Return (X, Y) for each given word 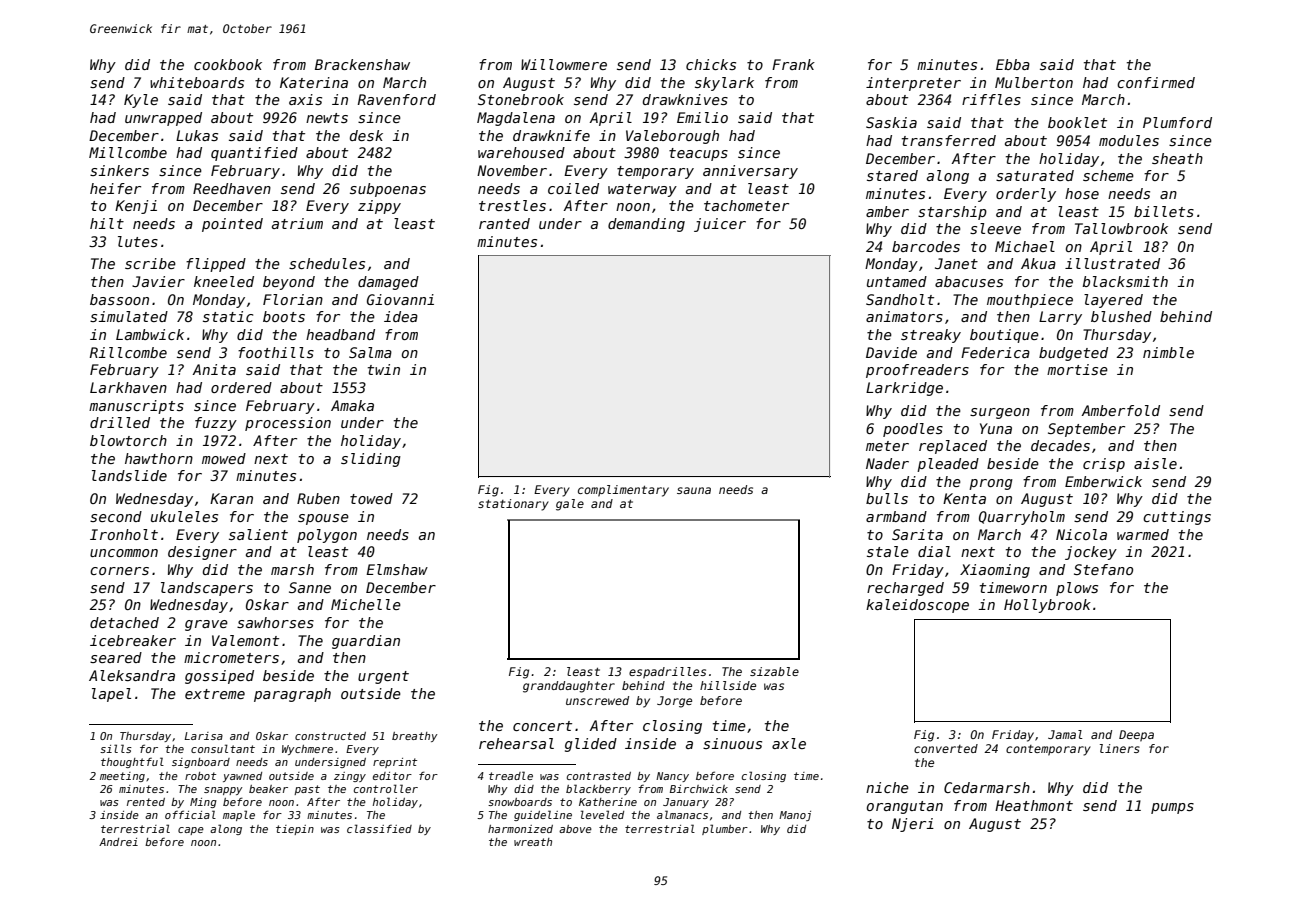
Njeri (913, 825)
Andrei (118, 842)
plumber (725, 829)
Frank (793, 64)
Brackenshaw (362, 64)
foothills (276, 352)
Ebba (1013, 64)
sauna (694, 490)
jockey (1091, 553)
